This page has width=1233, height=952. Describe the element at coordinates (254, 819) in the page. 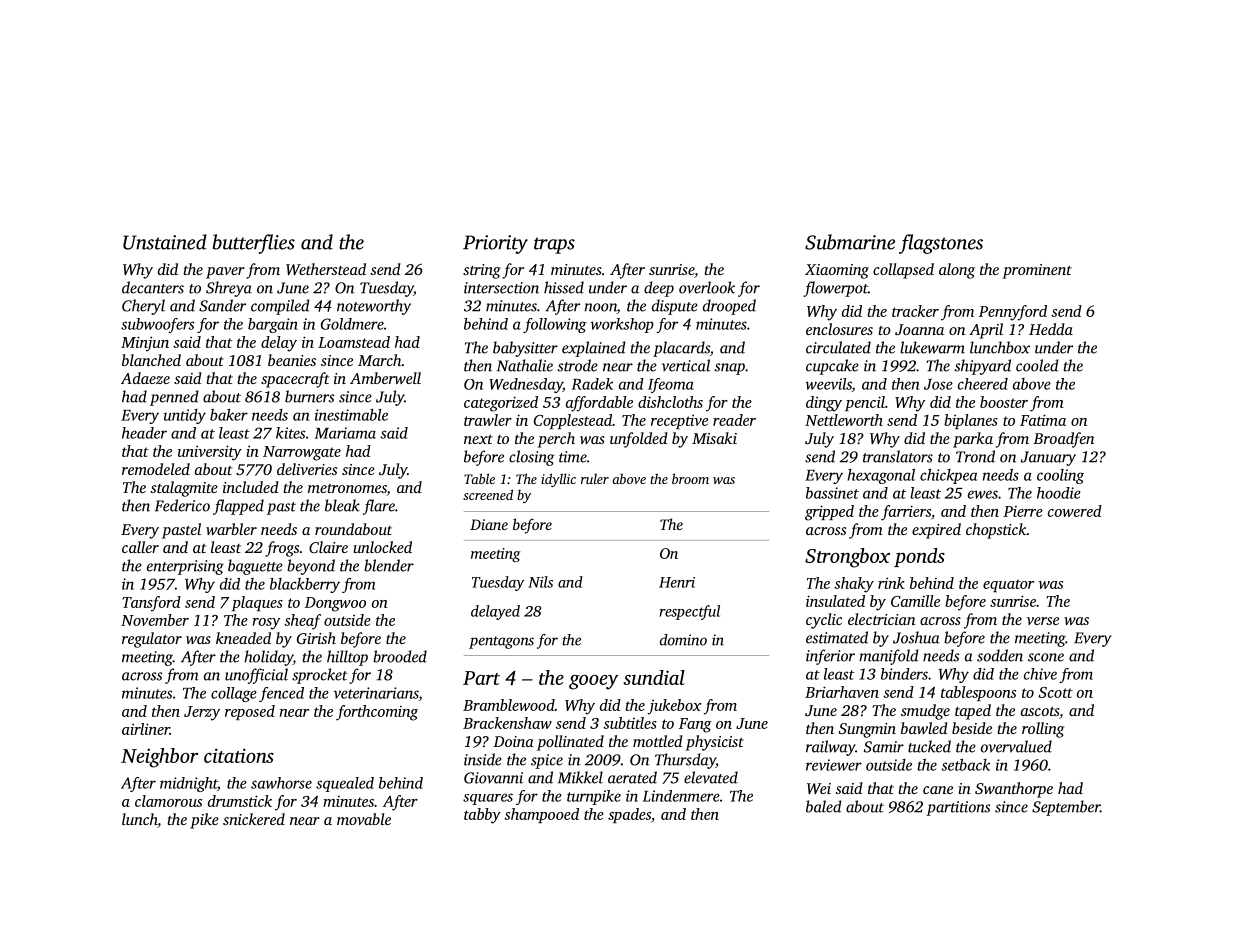

I see `snickered` at that location.
